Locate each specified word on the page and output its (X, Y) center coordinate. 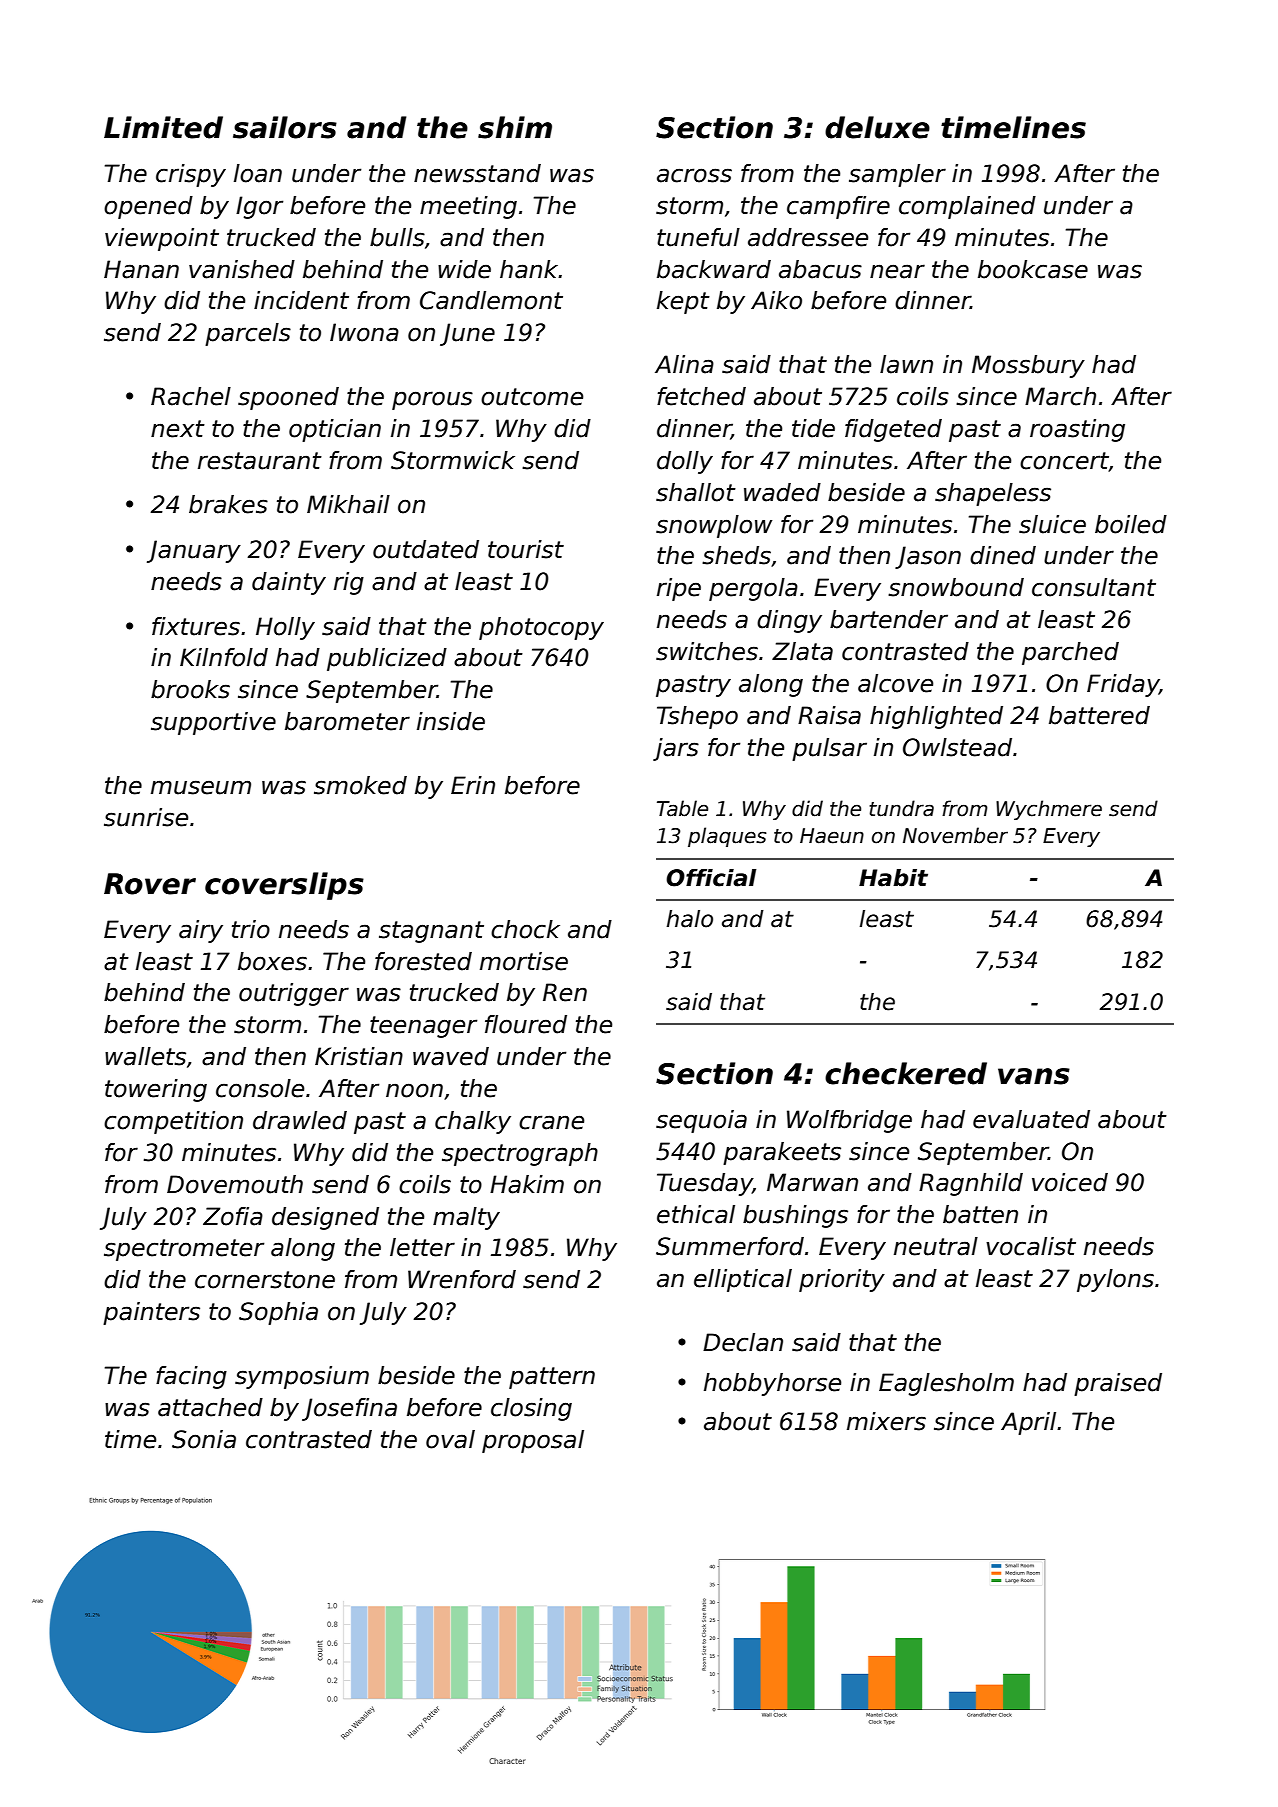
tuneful (698, 237)
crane (551, 1122)
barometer (347, 721)
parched (1070, 653)
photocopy (541, 628)
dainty (289, 583)
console (260, 1088)
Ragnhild (971, 1184)
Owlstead (957, 747)
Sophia (278, 1313)
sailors (285, 127)
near (897, 271)
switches (707, 651)
